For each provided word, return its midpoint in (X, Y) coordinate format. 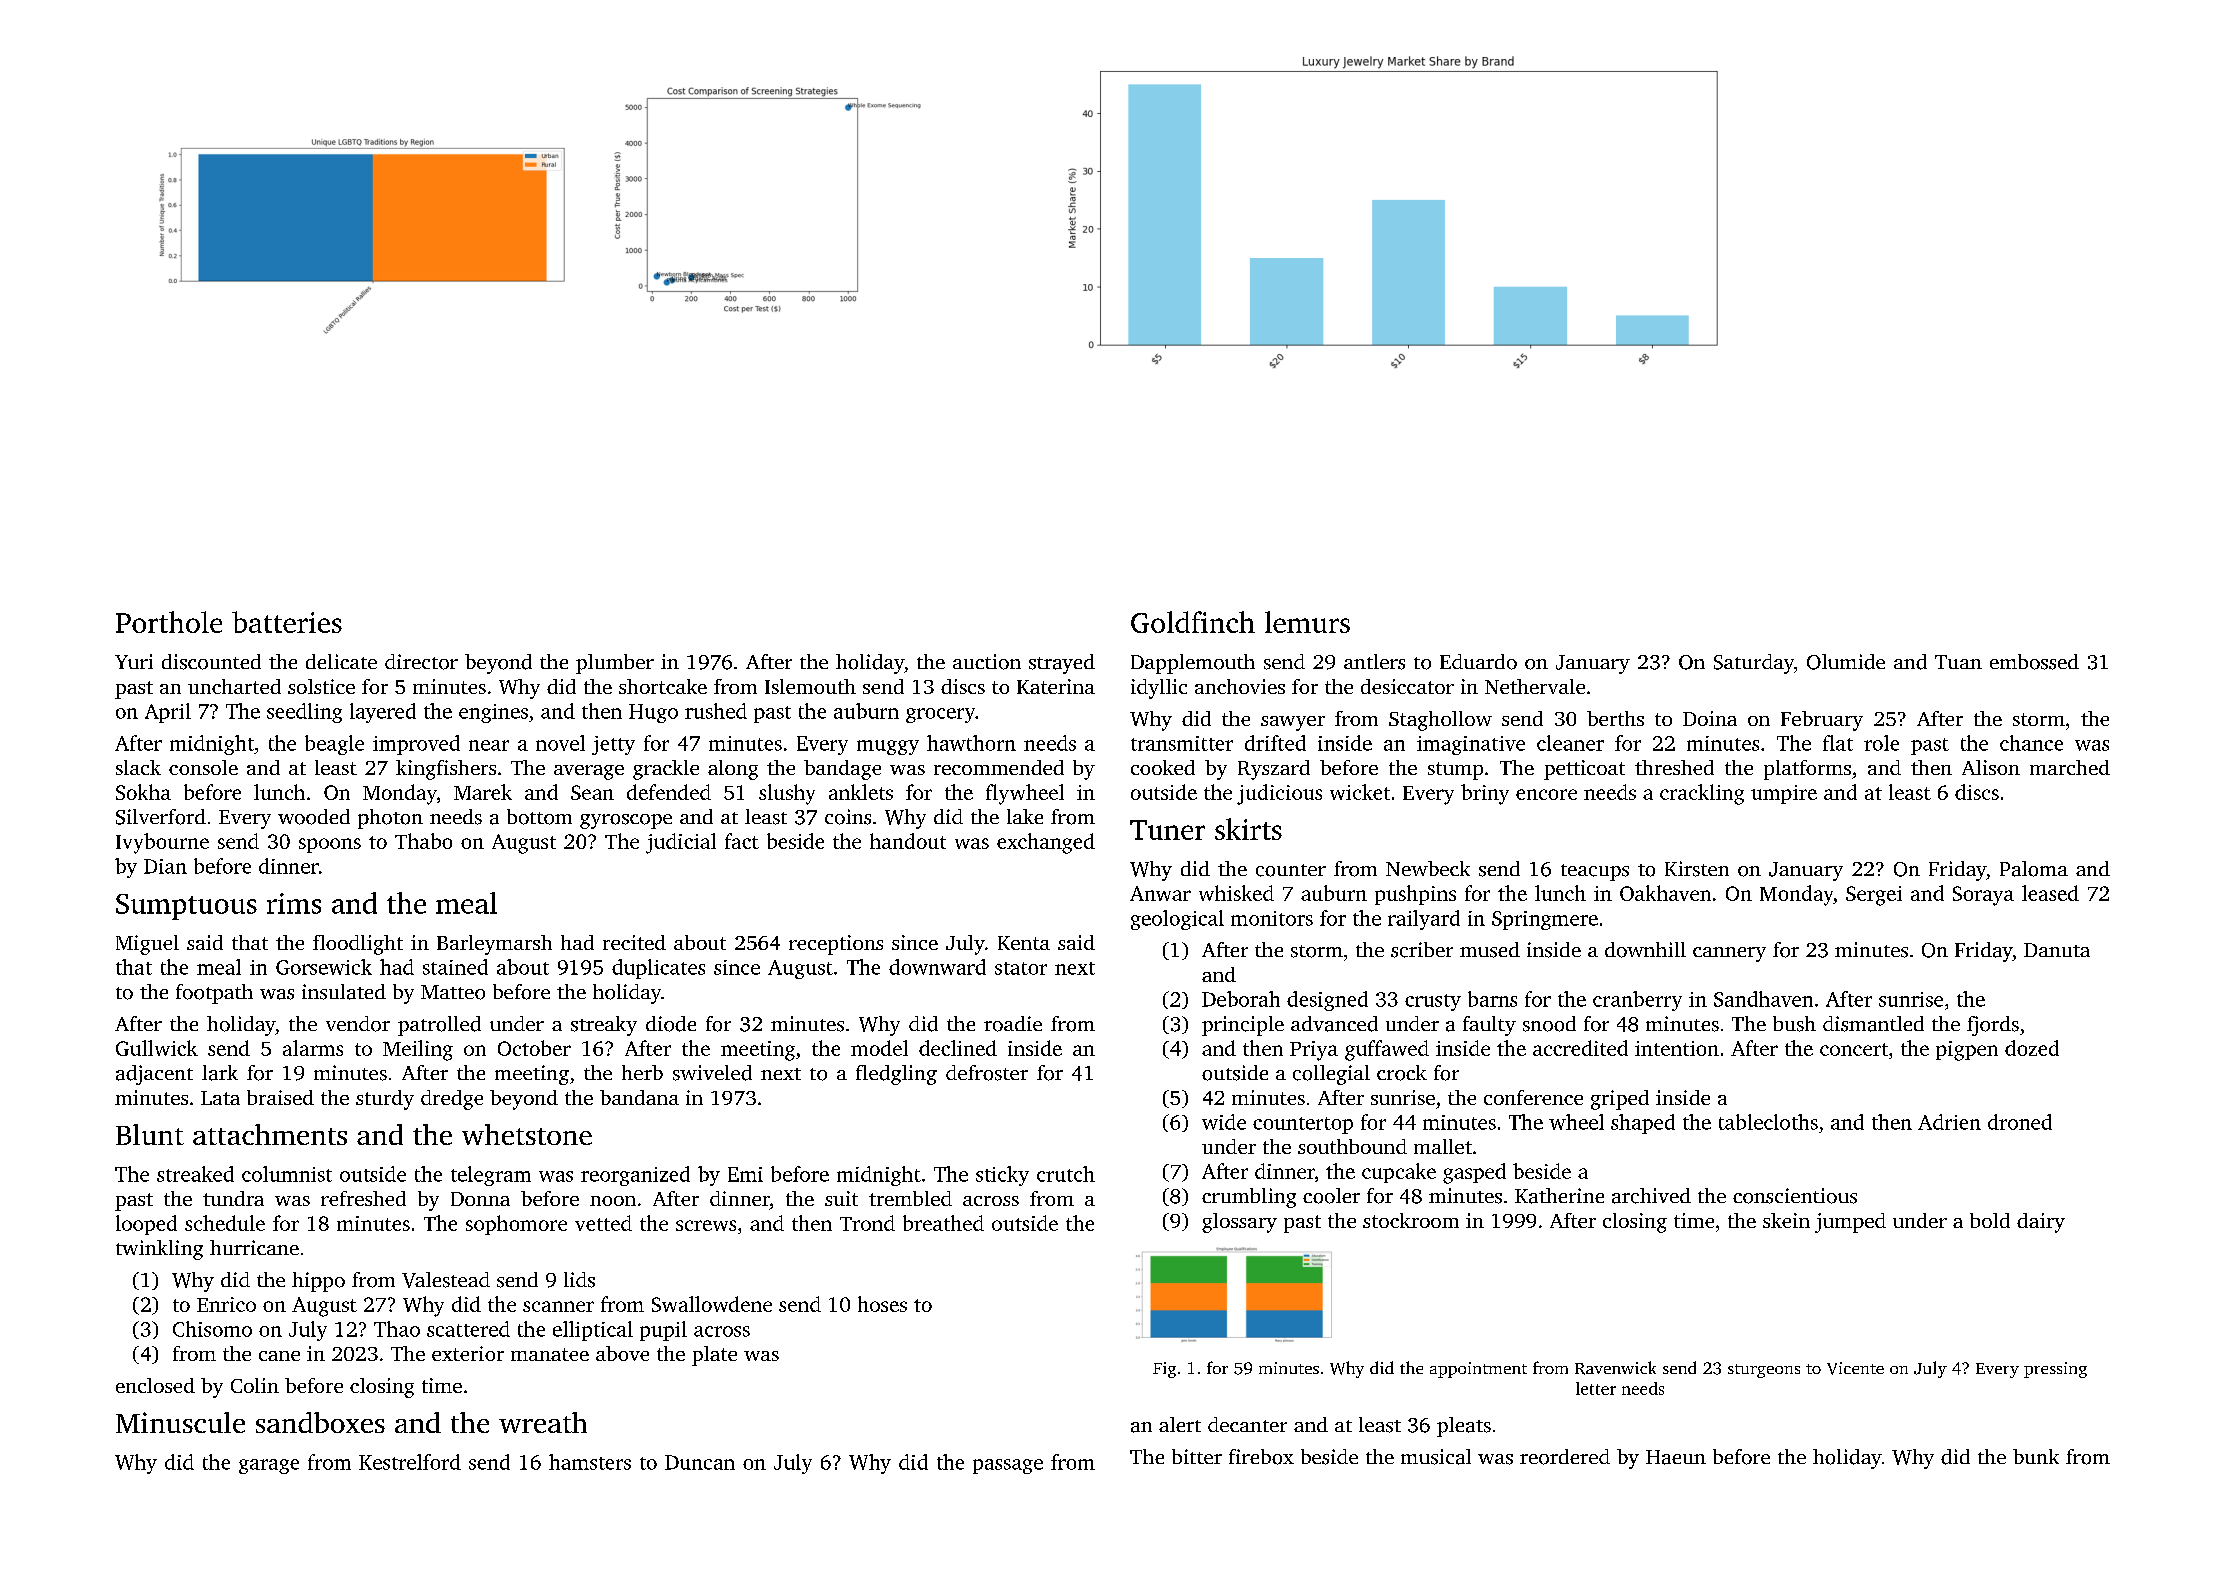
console (203, 767)
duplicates (658, 969)
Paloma (2034, 869)
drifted (1275, 743)
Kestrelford (410, 1462)
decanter (1247, 1424)
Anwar (1160, 893)
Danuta (2057, 950)
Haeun (1676, 1457)
